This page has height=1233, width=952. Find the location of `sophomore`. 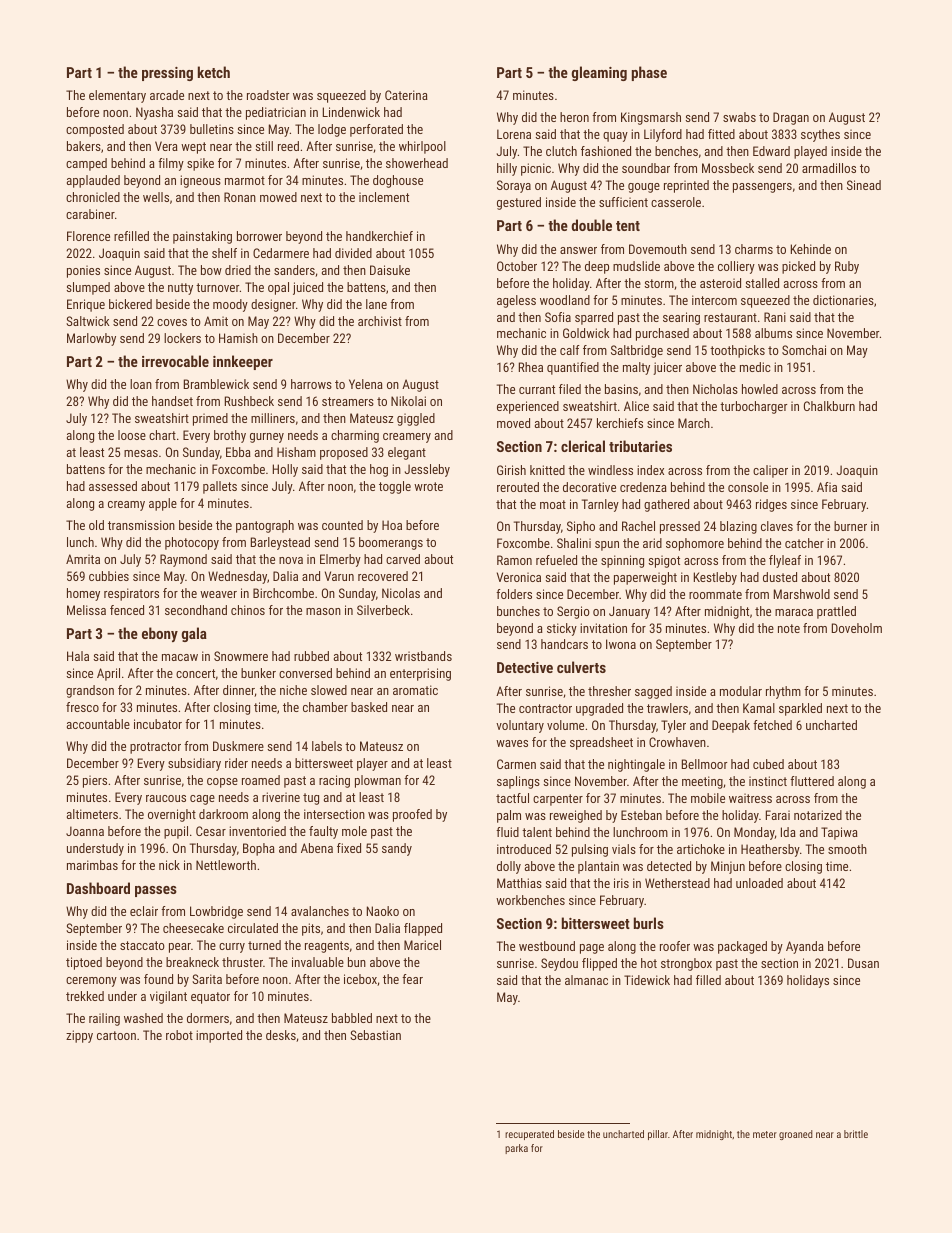

sophomore is located at coordinates (695, 544).
